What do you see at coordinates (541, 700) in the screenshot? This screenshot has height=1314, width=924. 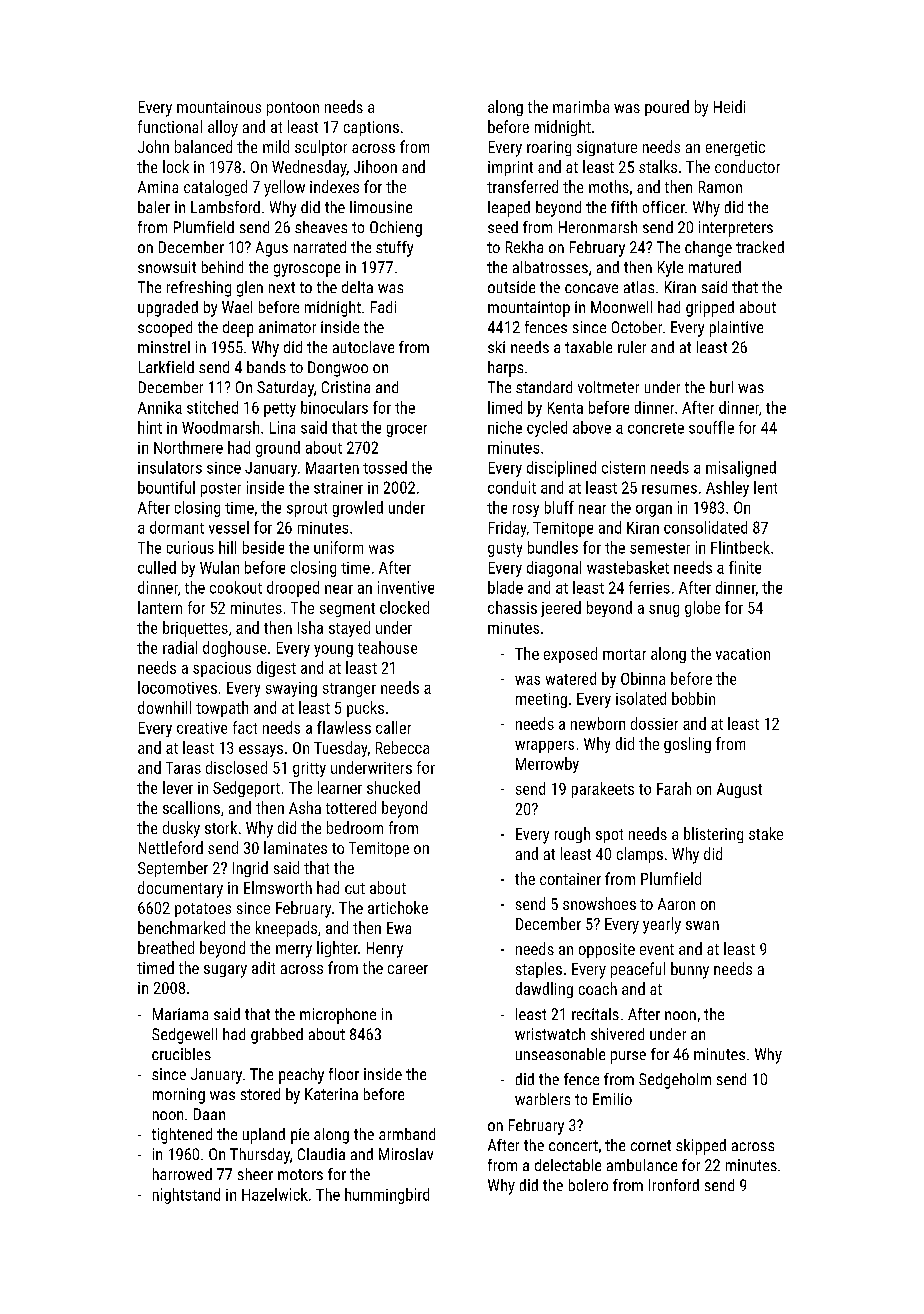 I see `meeting` at bounding box center [541, 700].
